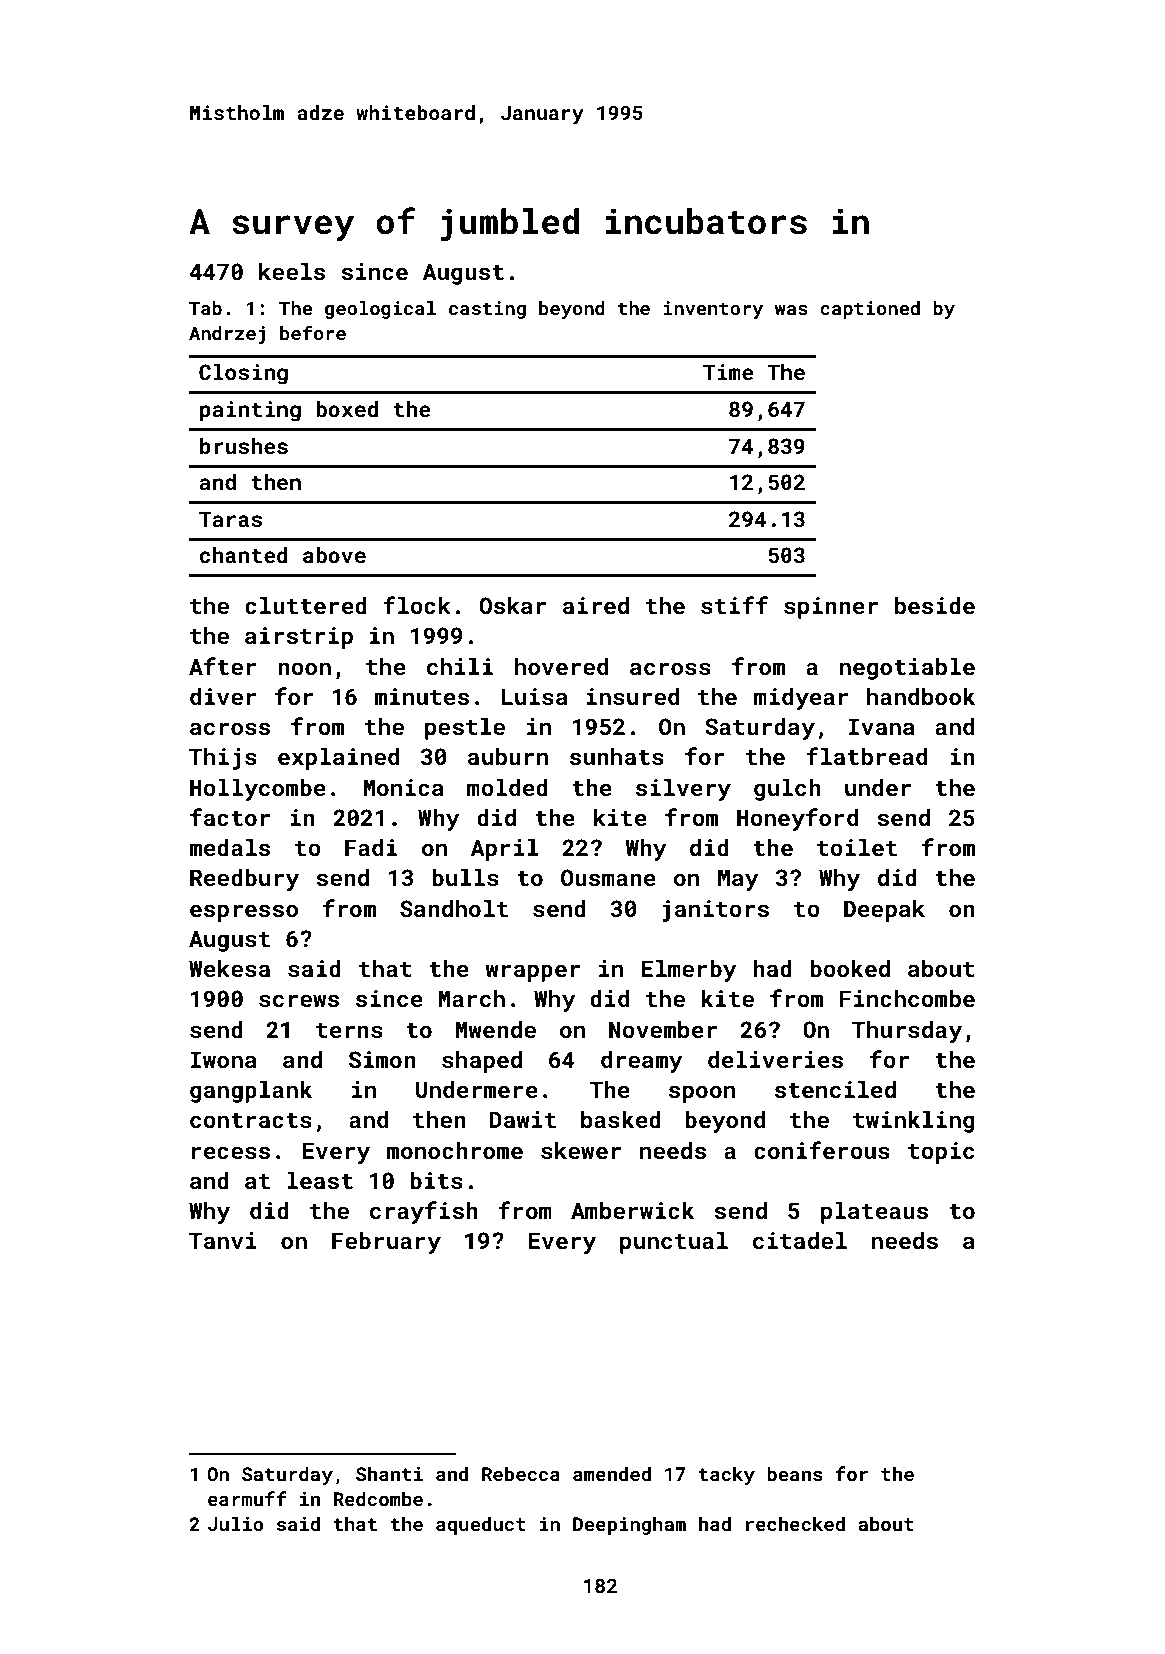  Describe the element at coordinates (674, 1243) in the screenshot. I see `punctual` at that location.
